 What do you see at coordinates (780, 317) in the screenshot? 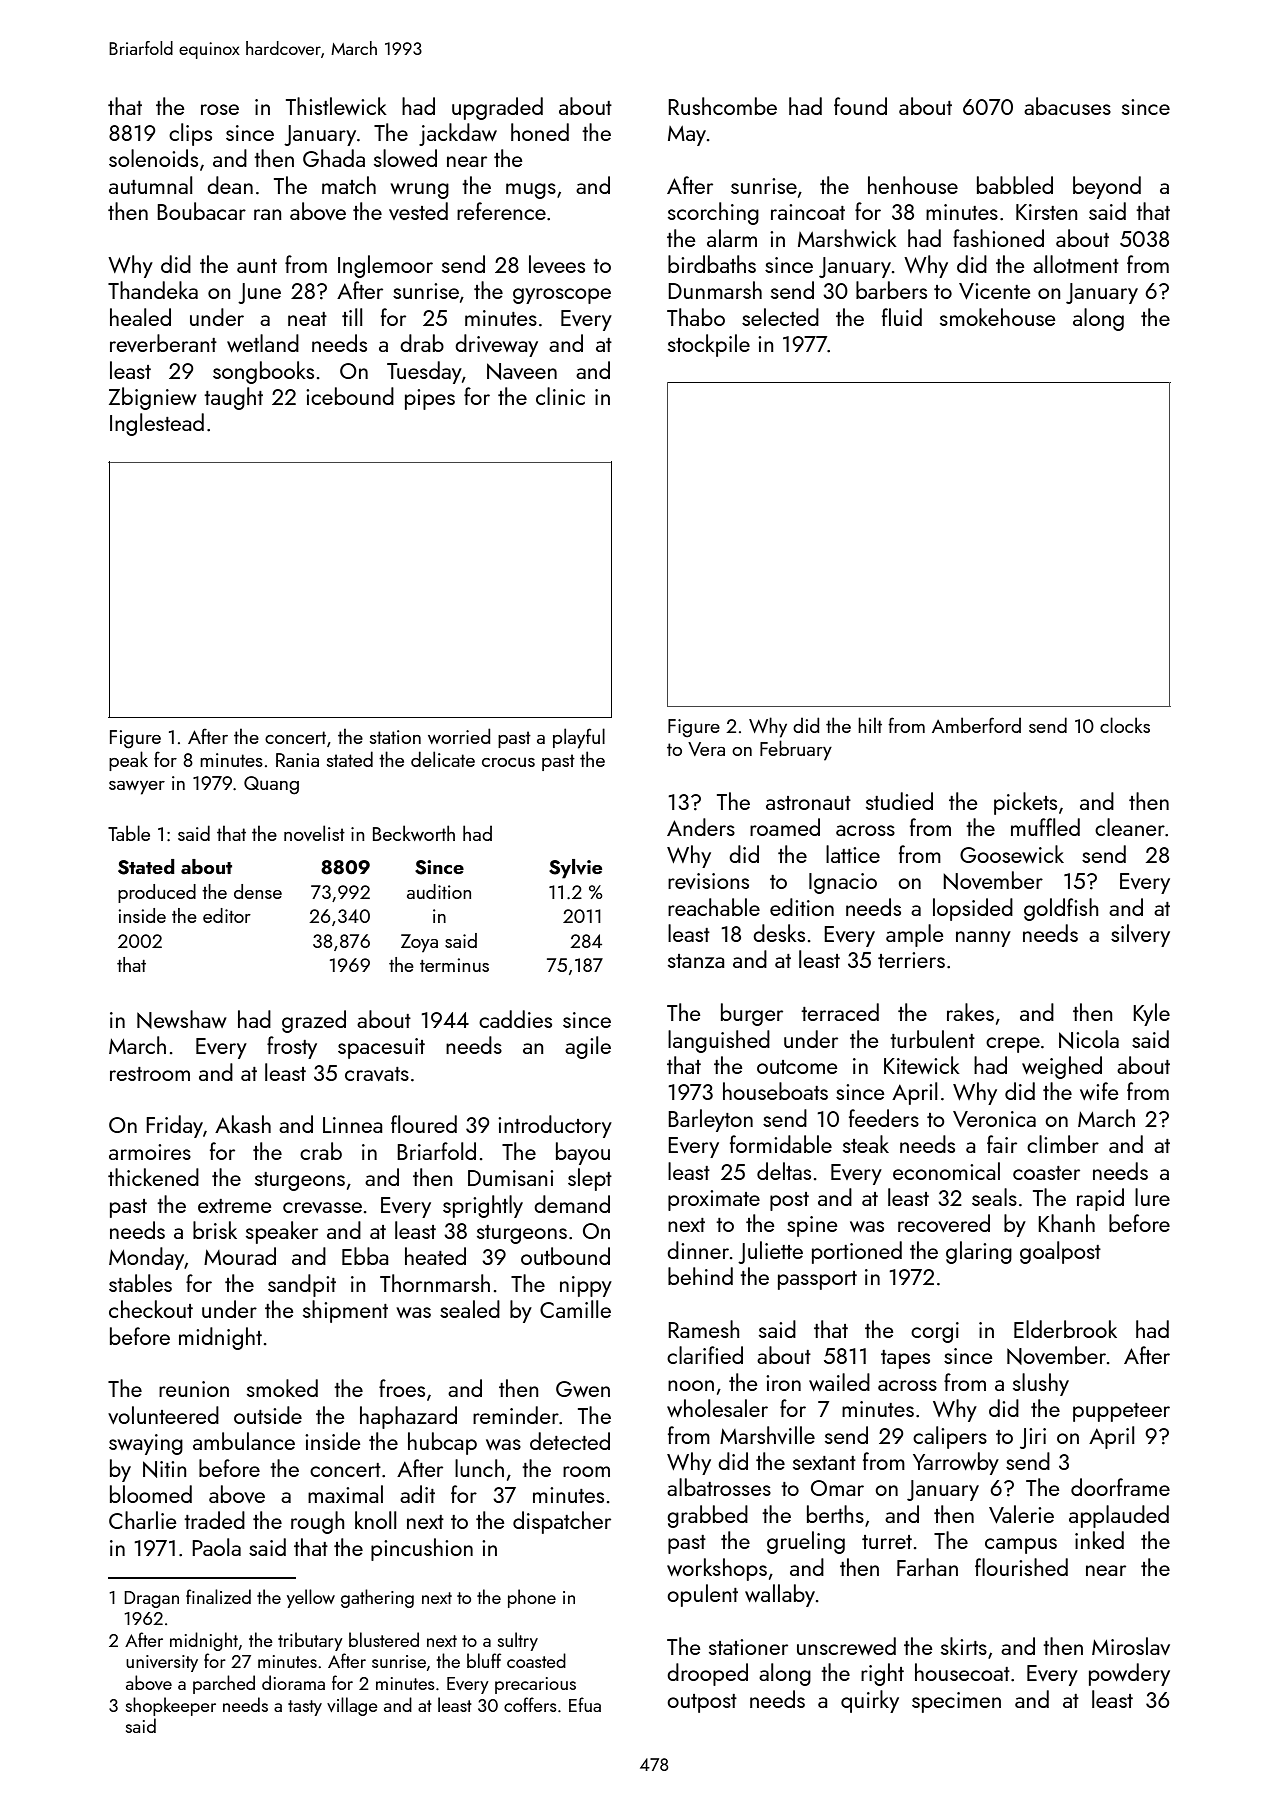
I see `selected` at bounding box center [780, 317].
